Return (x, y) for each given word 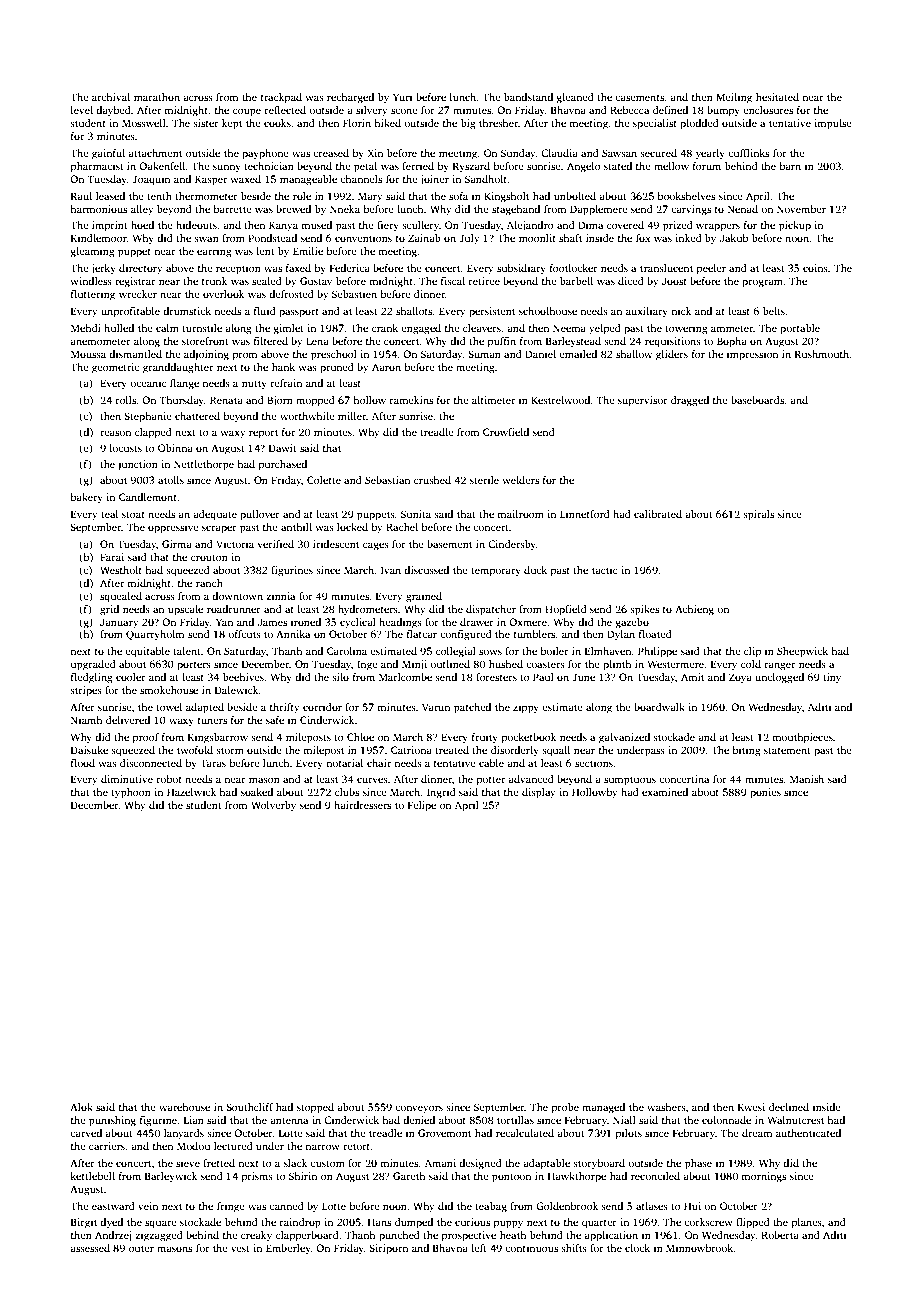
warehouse (184, 1107)
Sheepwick (802, 652)
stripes (86, 691)
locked (352, 527)
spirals (758, 515)
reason (115, 433)
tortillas (515, 1120)
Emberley (288, 1249)
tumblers (534, 634)
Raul (81, 196)
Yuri (402, 97)
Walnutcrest (796, 1120)
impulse (833, 124)
